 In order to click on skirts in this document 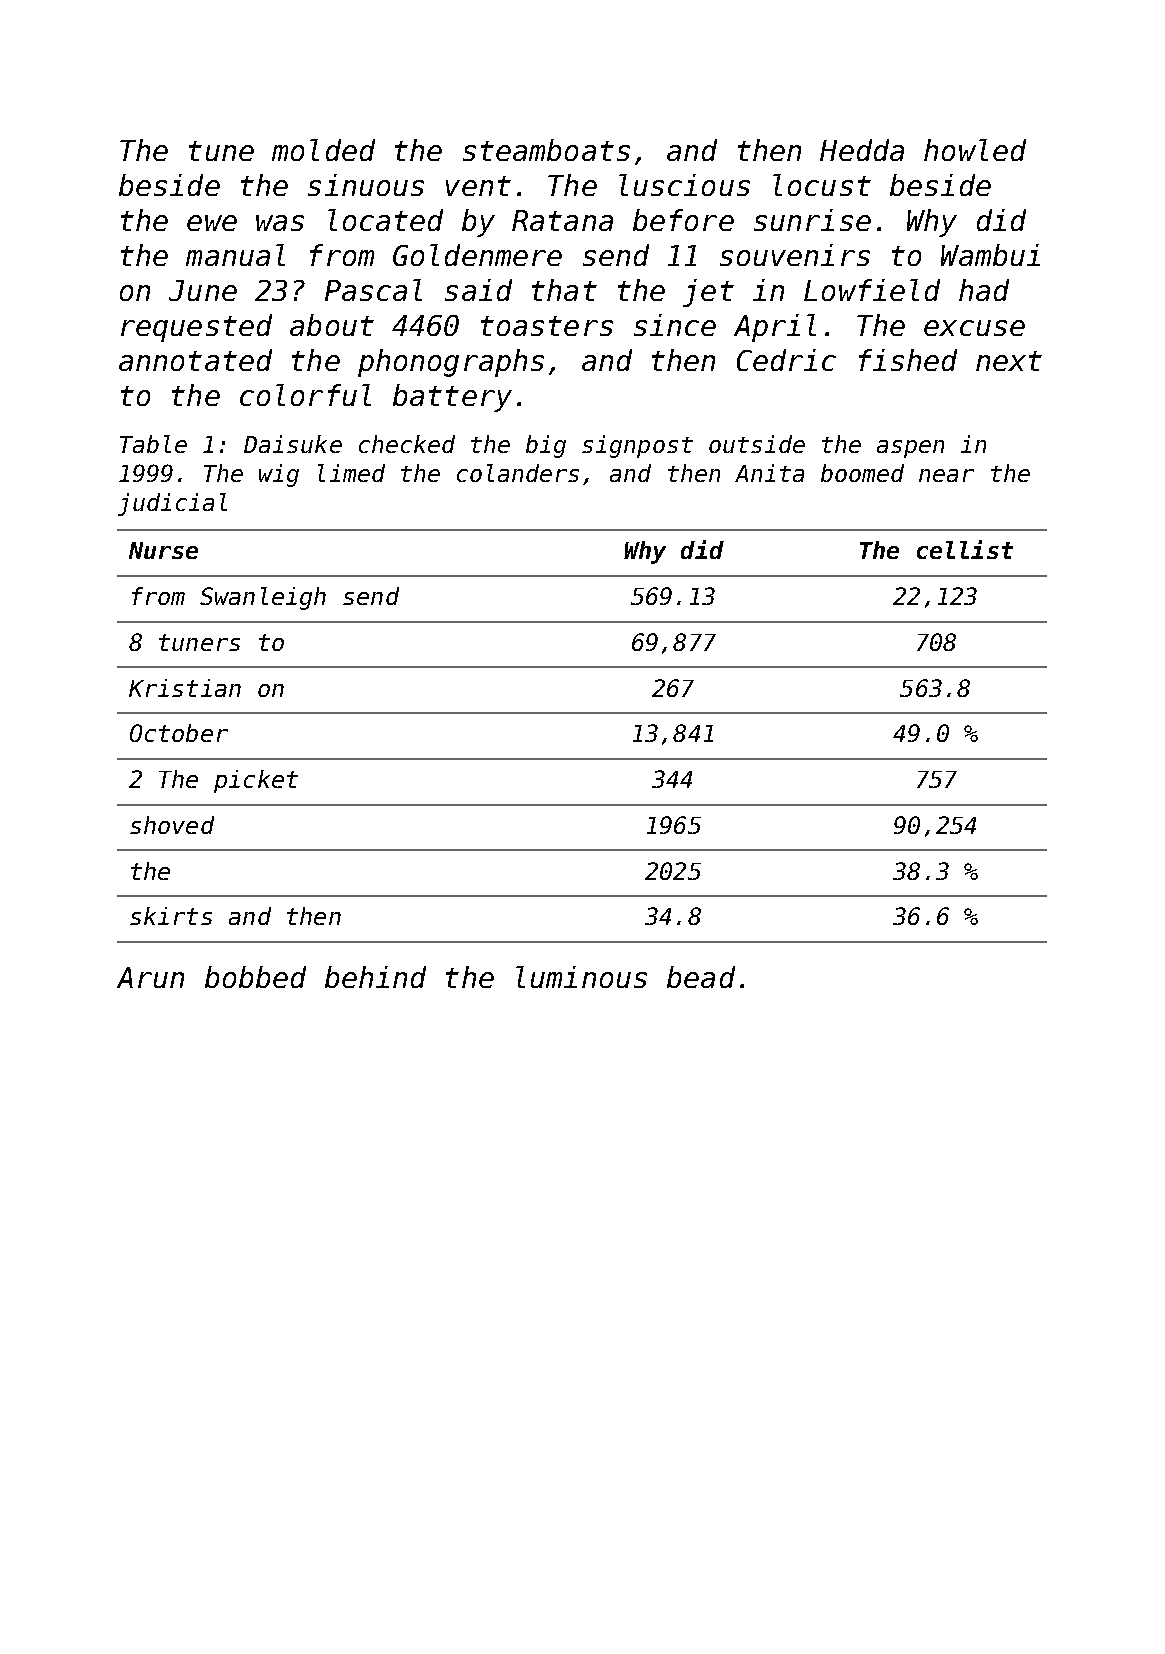, I will do `click(171, 916)`.
